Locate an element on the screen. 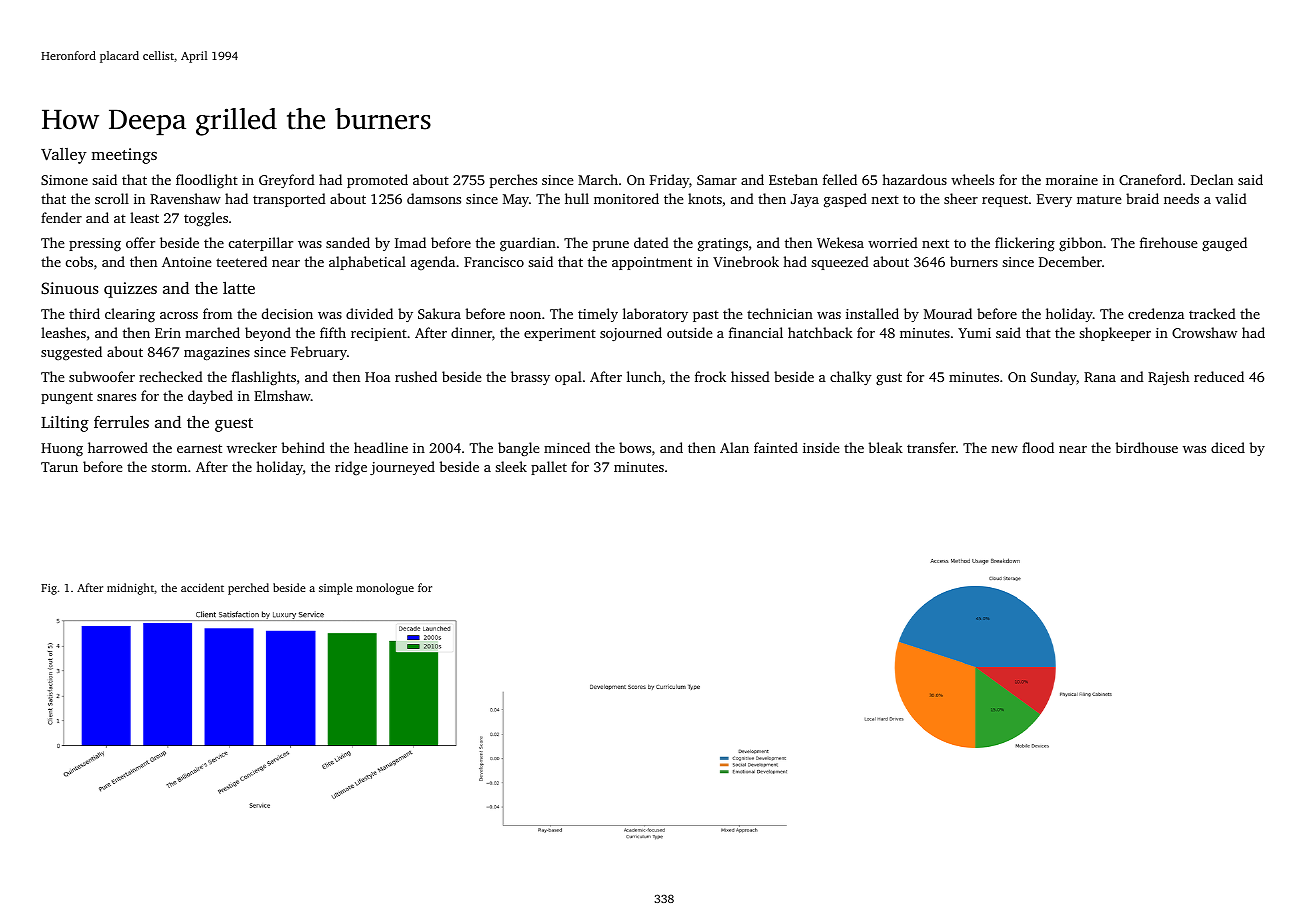  brassy is located at coordinates (530, 378).
